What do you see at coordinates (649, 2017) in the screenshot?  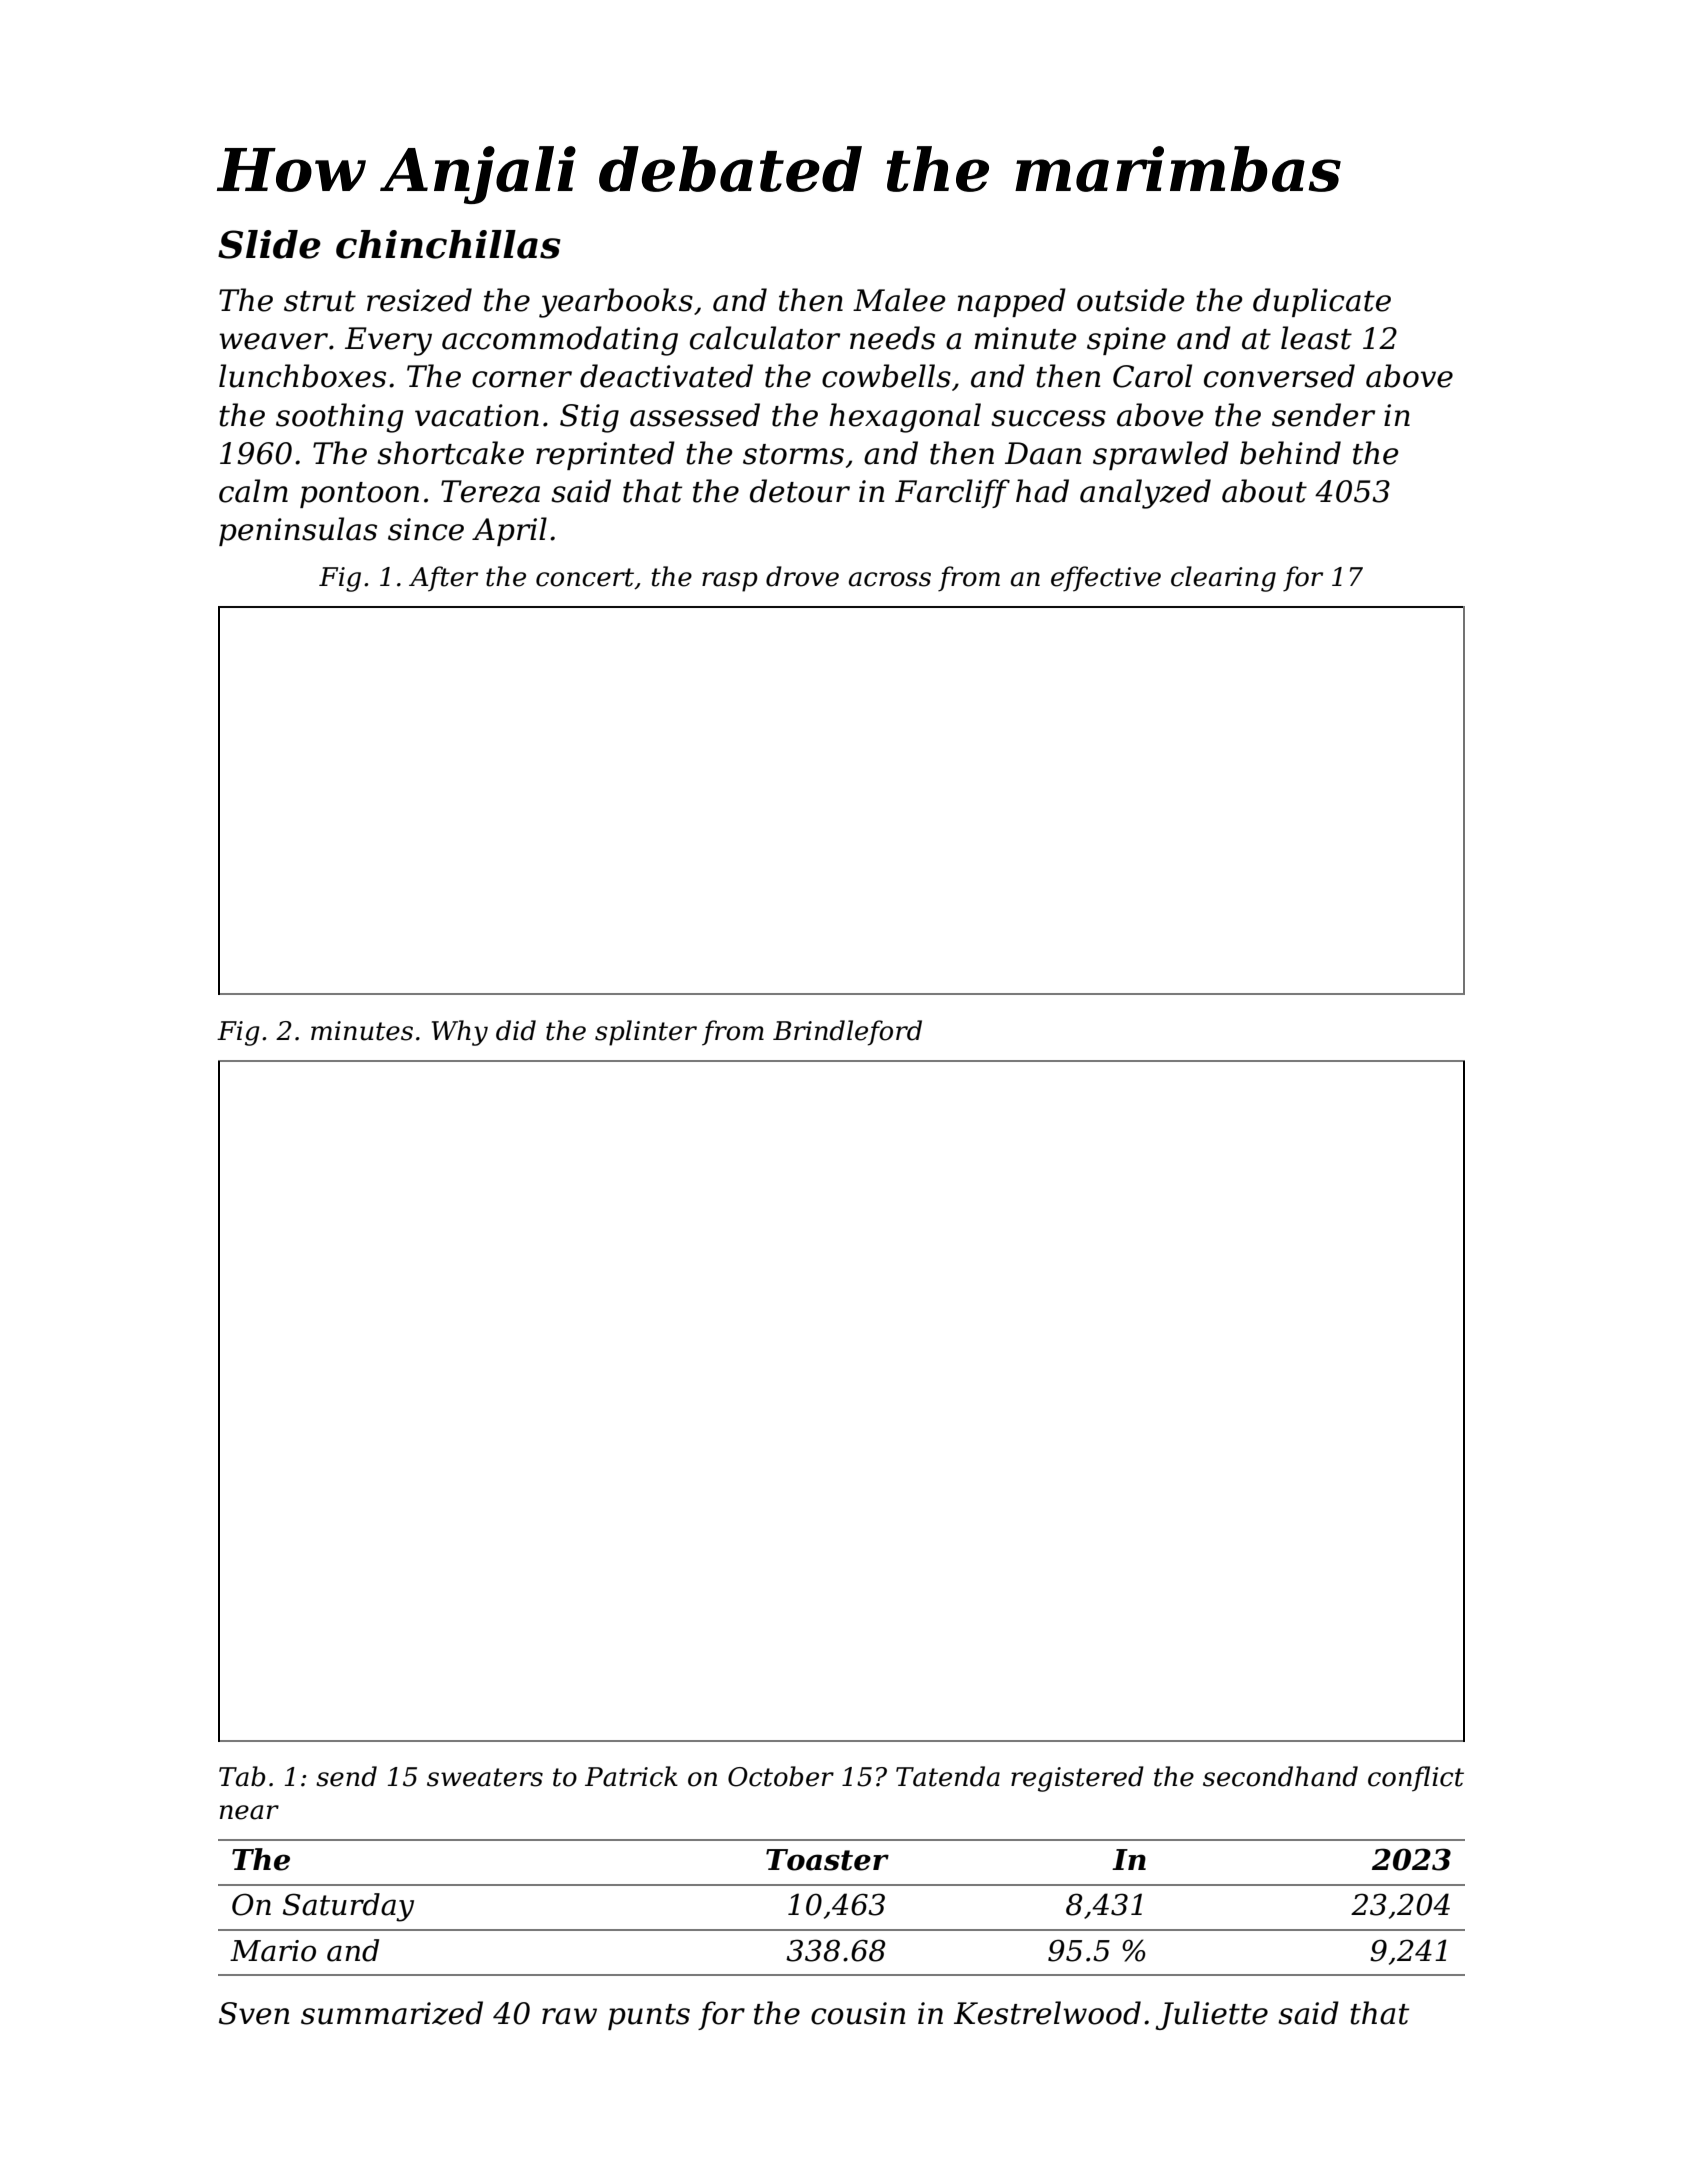 I see `punts` at bounding box center [649, 2017].
